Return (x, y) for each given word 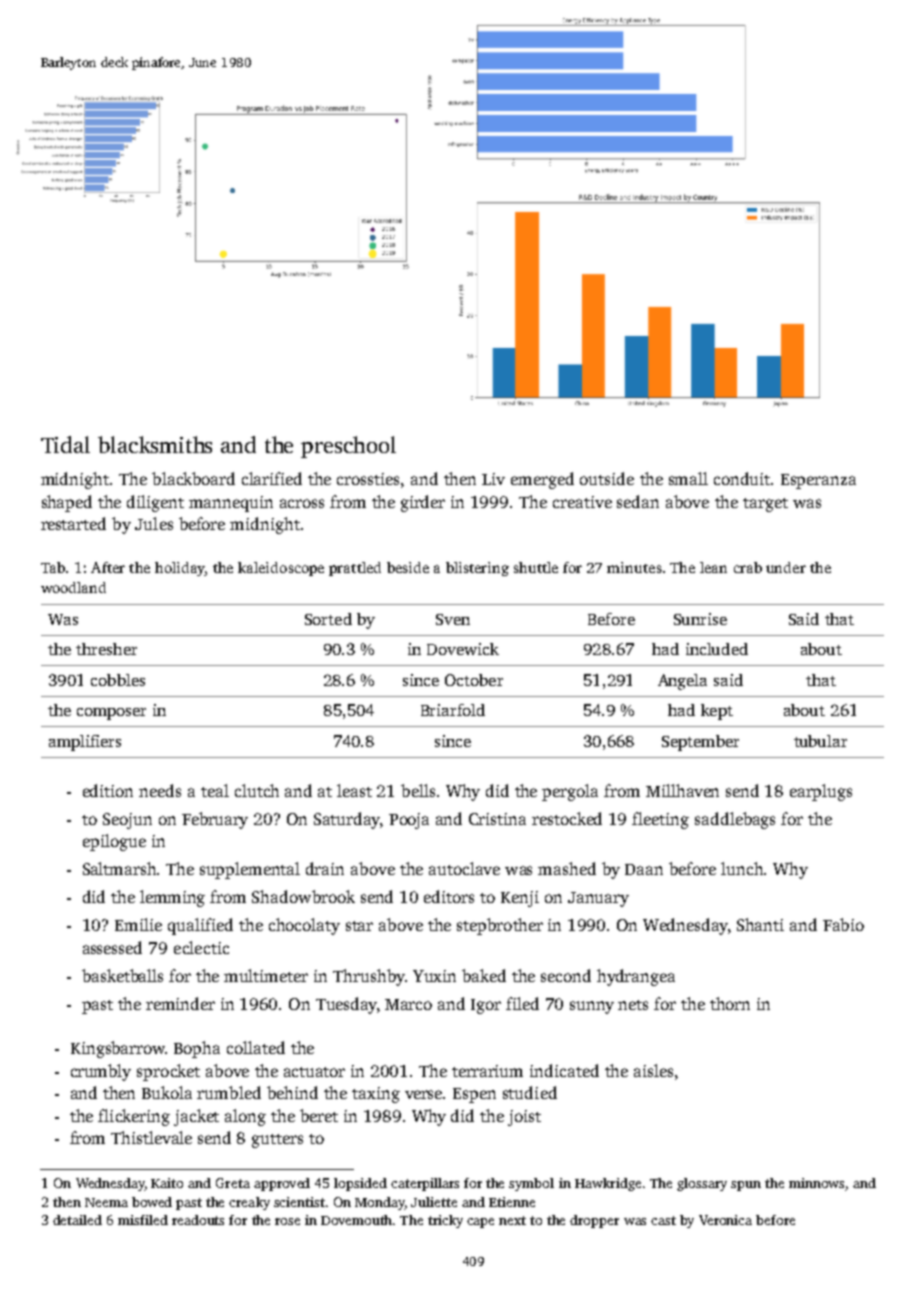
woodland (73, 587)
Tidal (65, 444)
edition (108, 790)
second (566, 975)
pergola (570, 792)
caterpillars (425, 1184)
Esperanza (818, 481)
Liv (493, 479)
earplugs (821, 792)
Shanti (760, 924)
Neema (106, 1202)
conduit (742, 478)
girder (423, 503)
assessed (112, 947)
